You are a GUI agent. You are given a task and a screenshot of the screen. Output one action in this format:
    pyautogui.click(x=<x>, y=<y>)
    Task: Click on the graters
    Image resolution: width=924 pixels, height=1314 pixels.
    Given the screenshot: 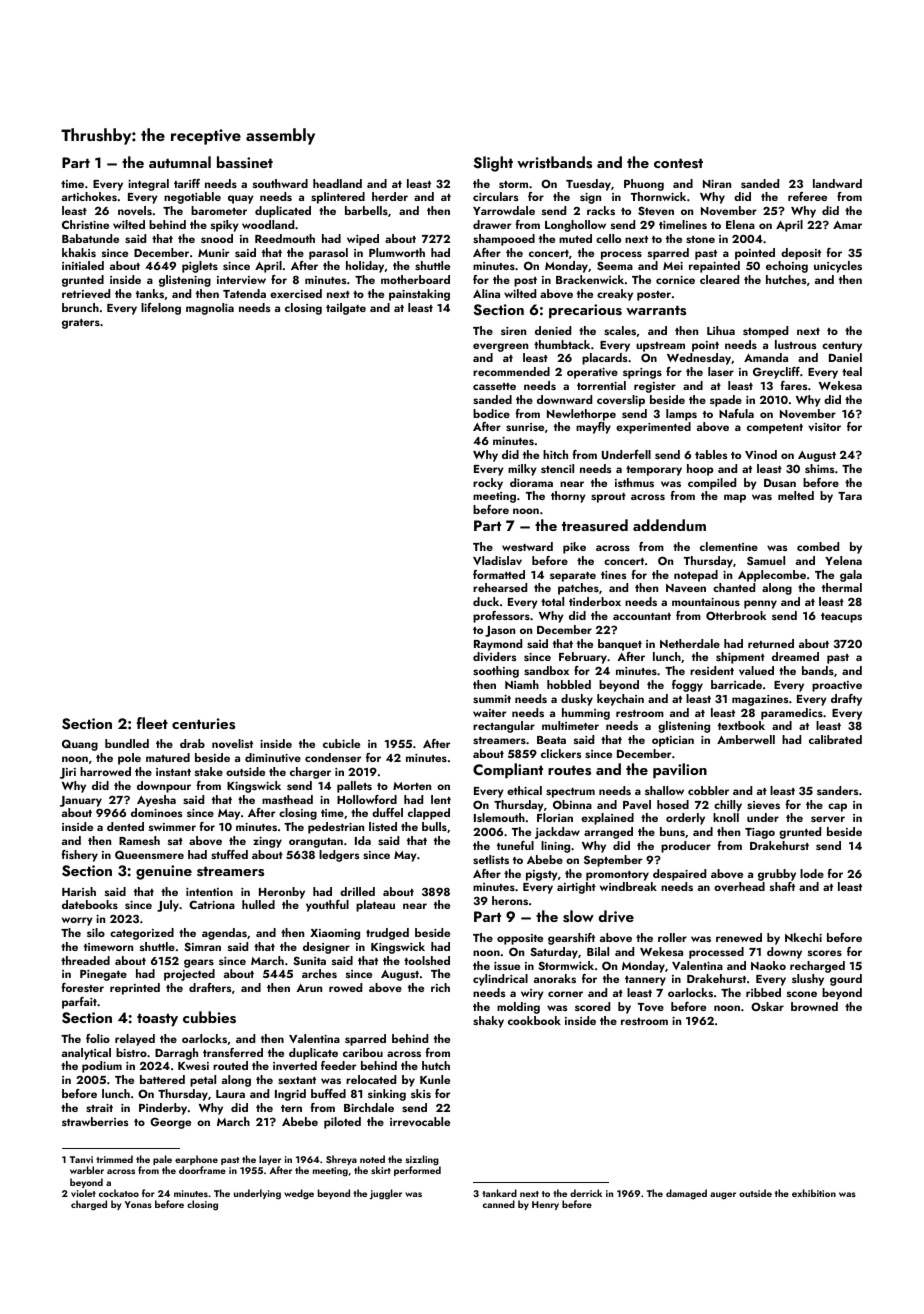 What is the action you would take?
    pyautogui.click(x=81, y=324)
